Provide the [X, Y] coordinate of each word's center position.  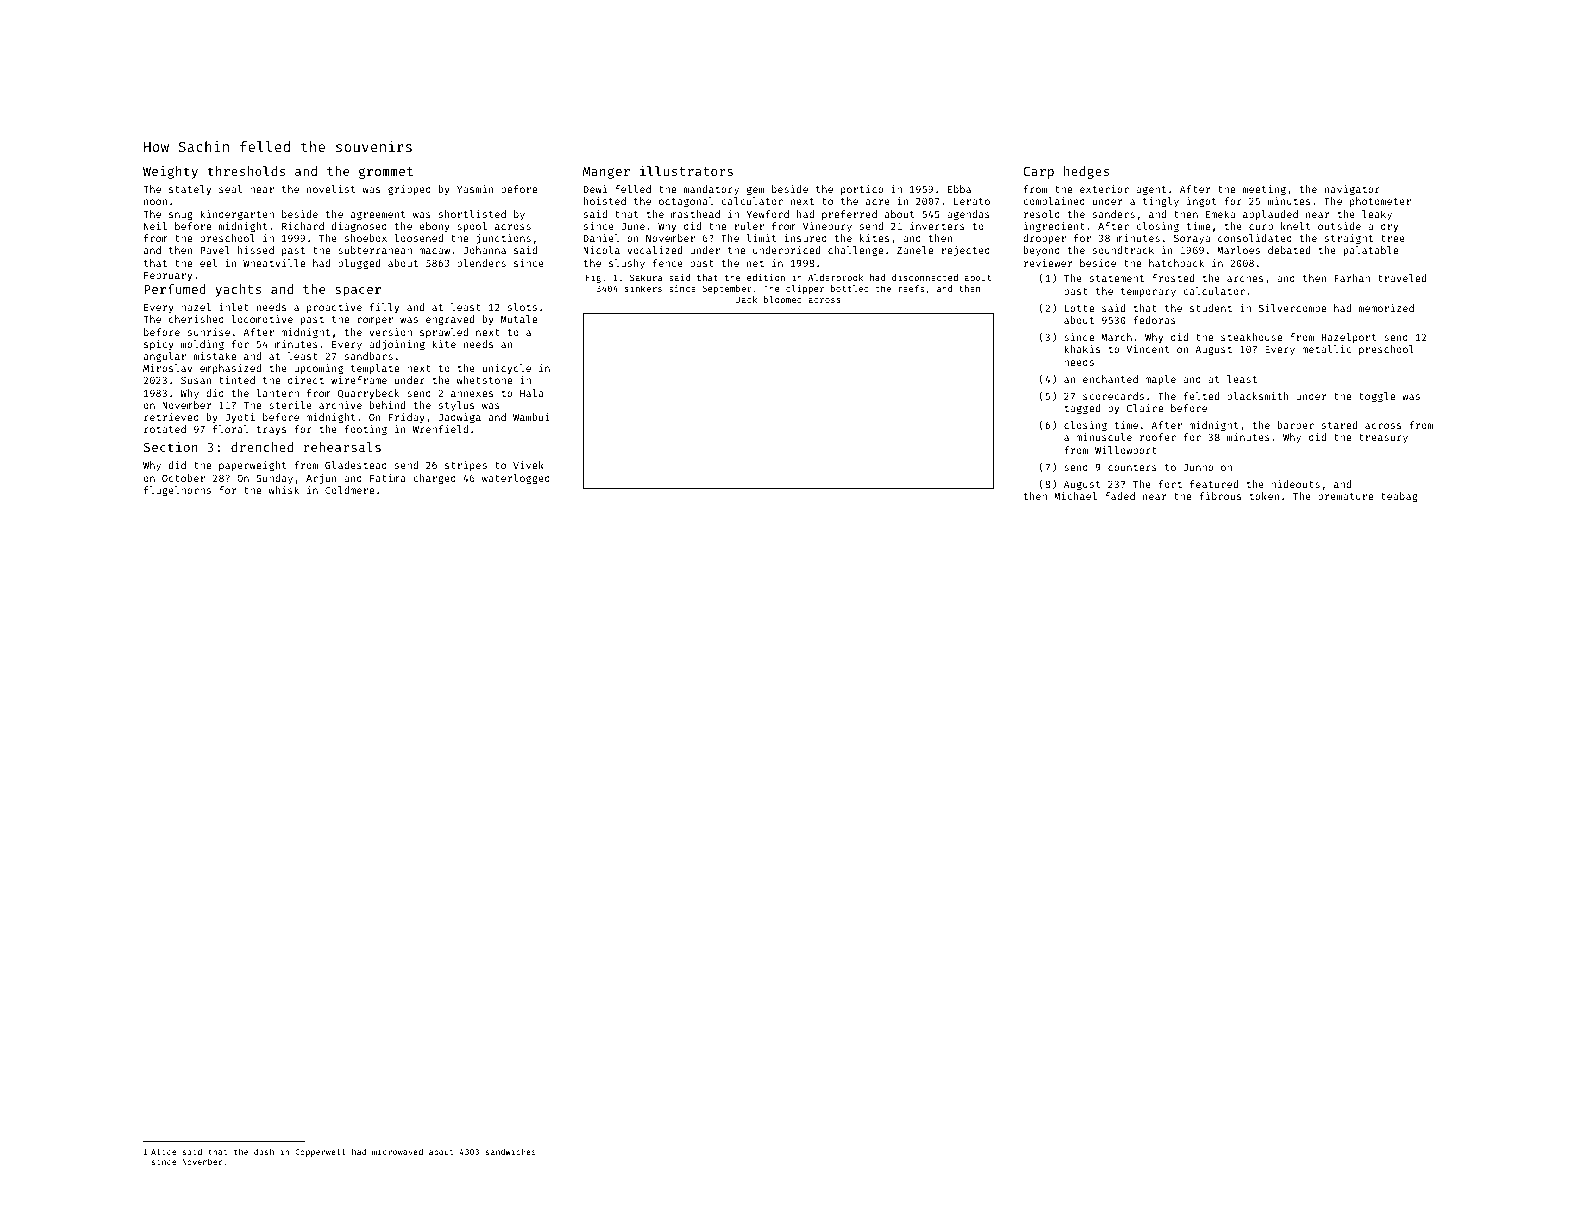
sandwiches [511, 1151]
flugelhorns [177, 491]
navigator [1352, 190]
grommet [386, 173]
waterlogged [516, 479]
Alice [163, 1151]
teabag [1399, 497]
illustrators [686, 171]
